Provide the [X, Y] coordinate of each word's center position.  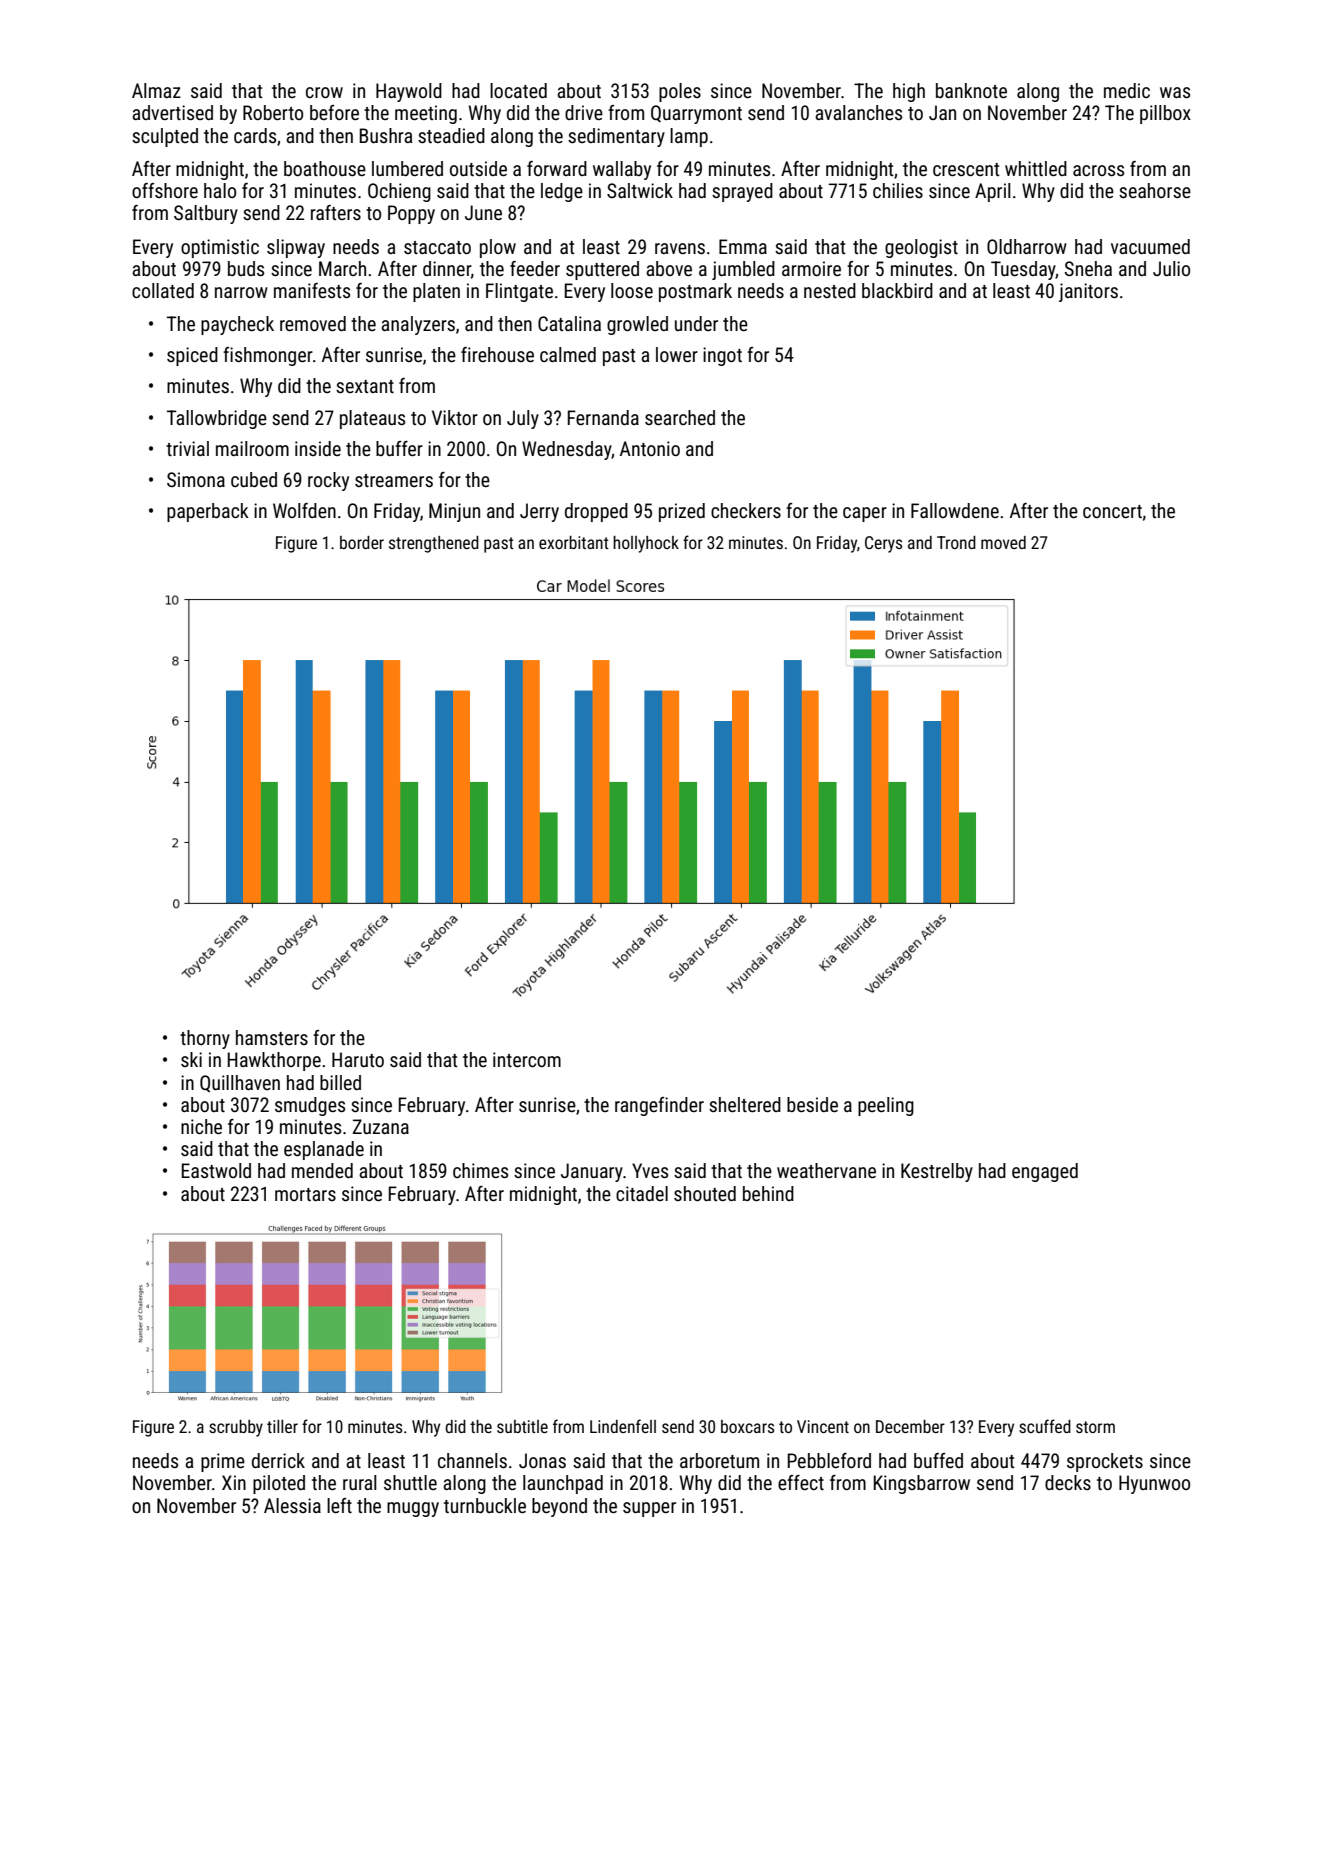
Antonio [650, 448]
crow [324, 92]
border [362, 542]
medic [1127, 90]
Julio [1171, 268]
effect [801, 1482]
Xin [234, 1482]
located [518, 90]
